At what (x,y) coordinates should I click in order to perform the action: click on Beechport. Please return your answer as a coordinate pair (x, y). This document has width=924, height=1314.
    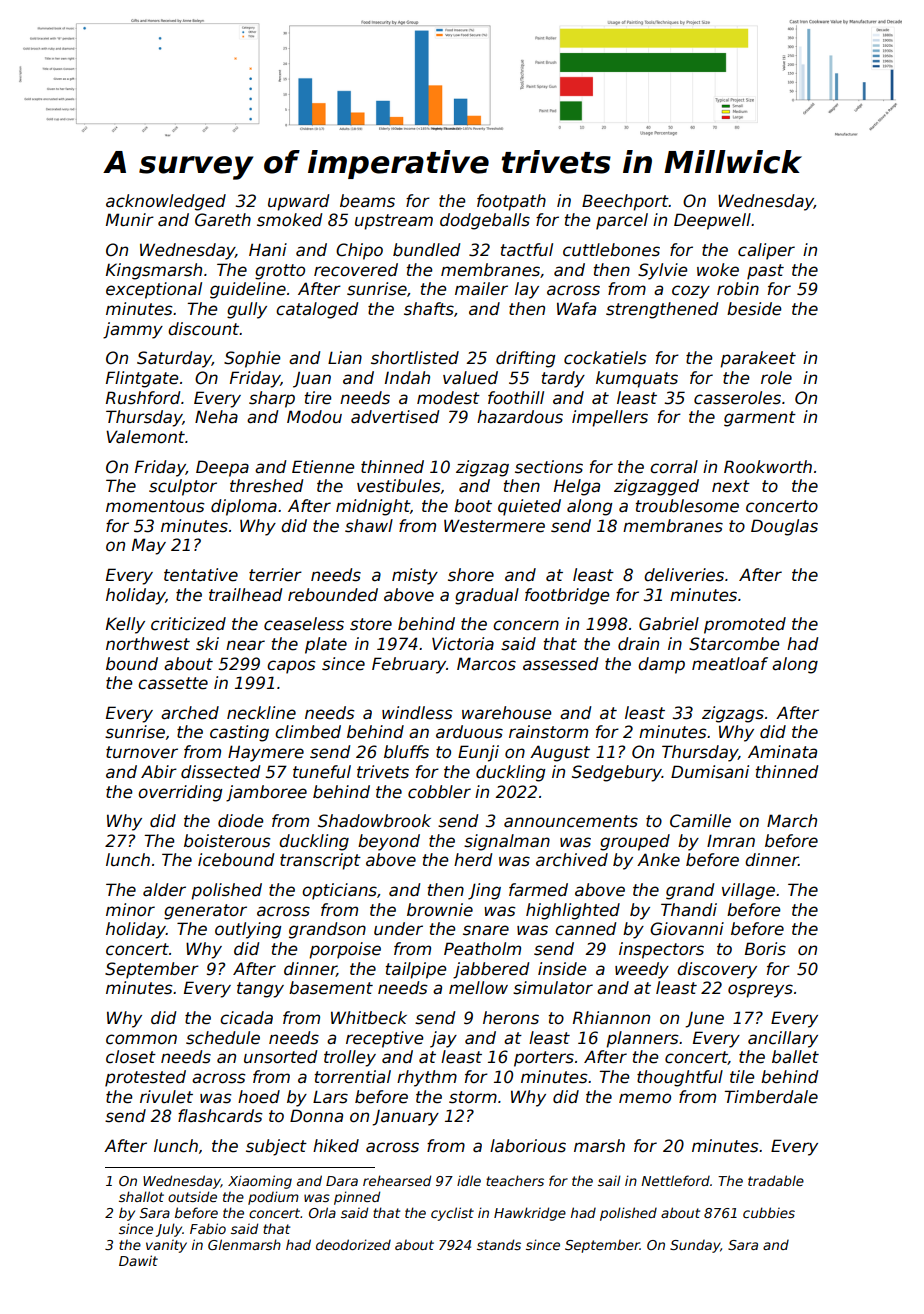
    Looking at the image, I should click on (625, 202).
